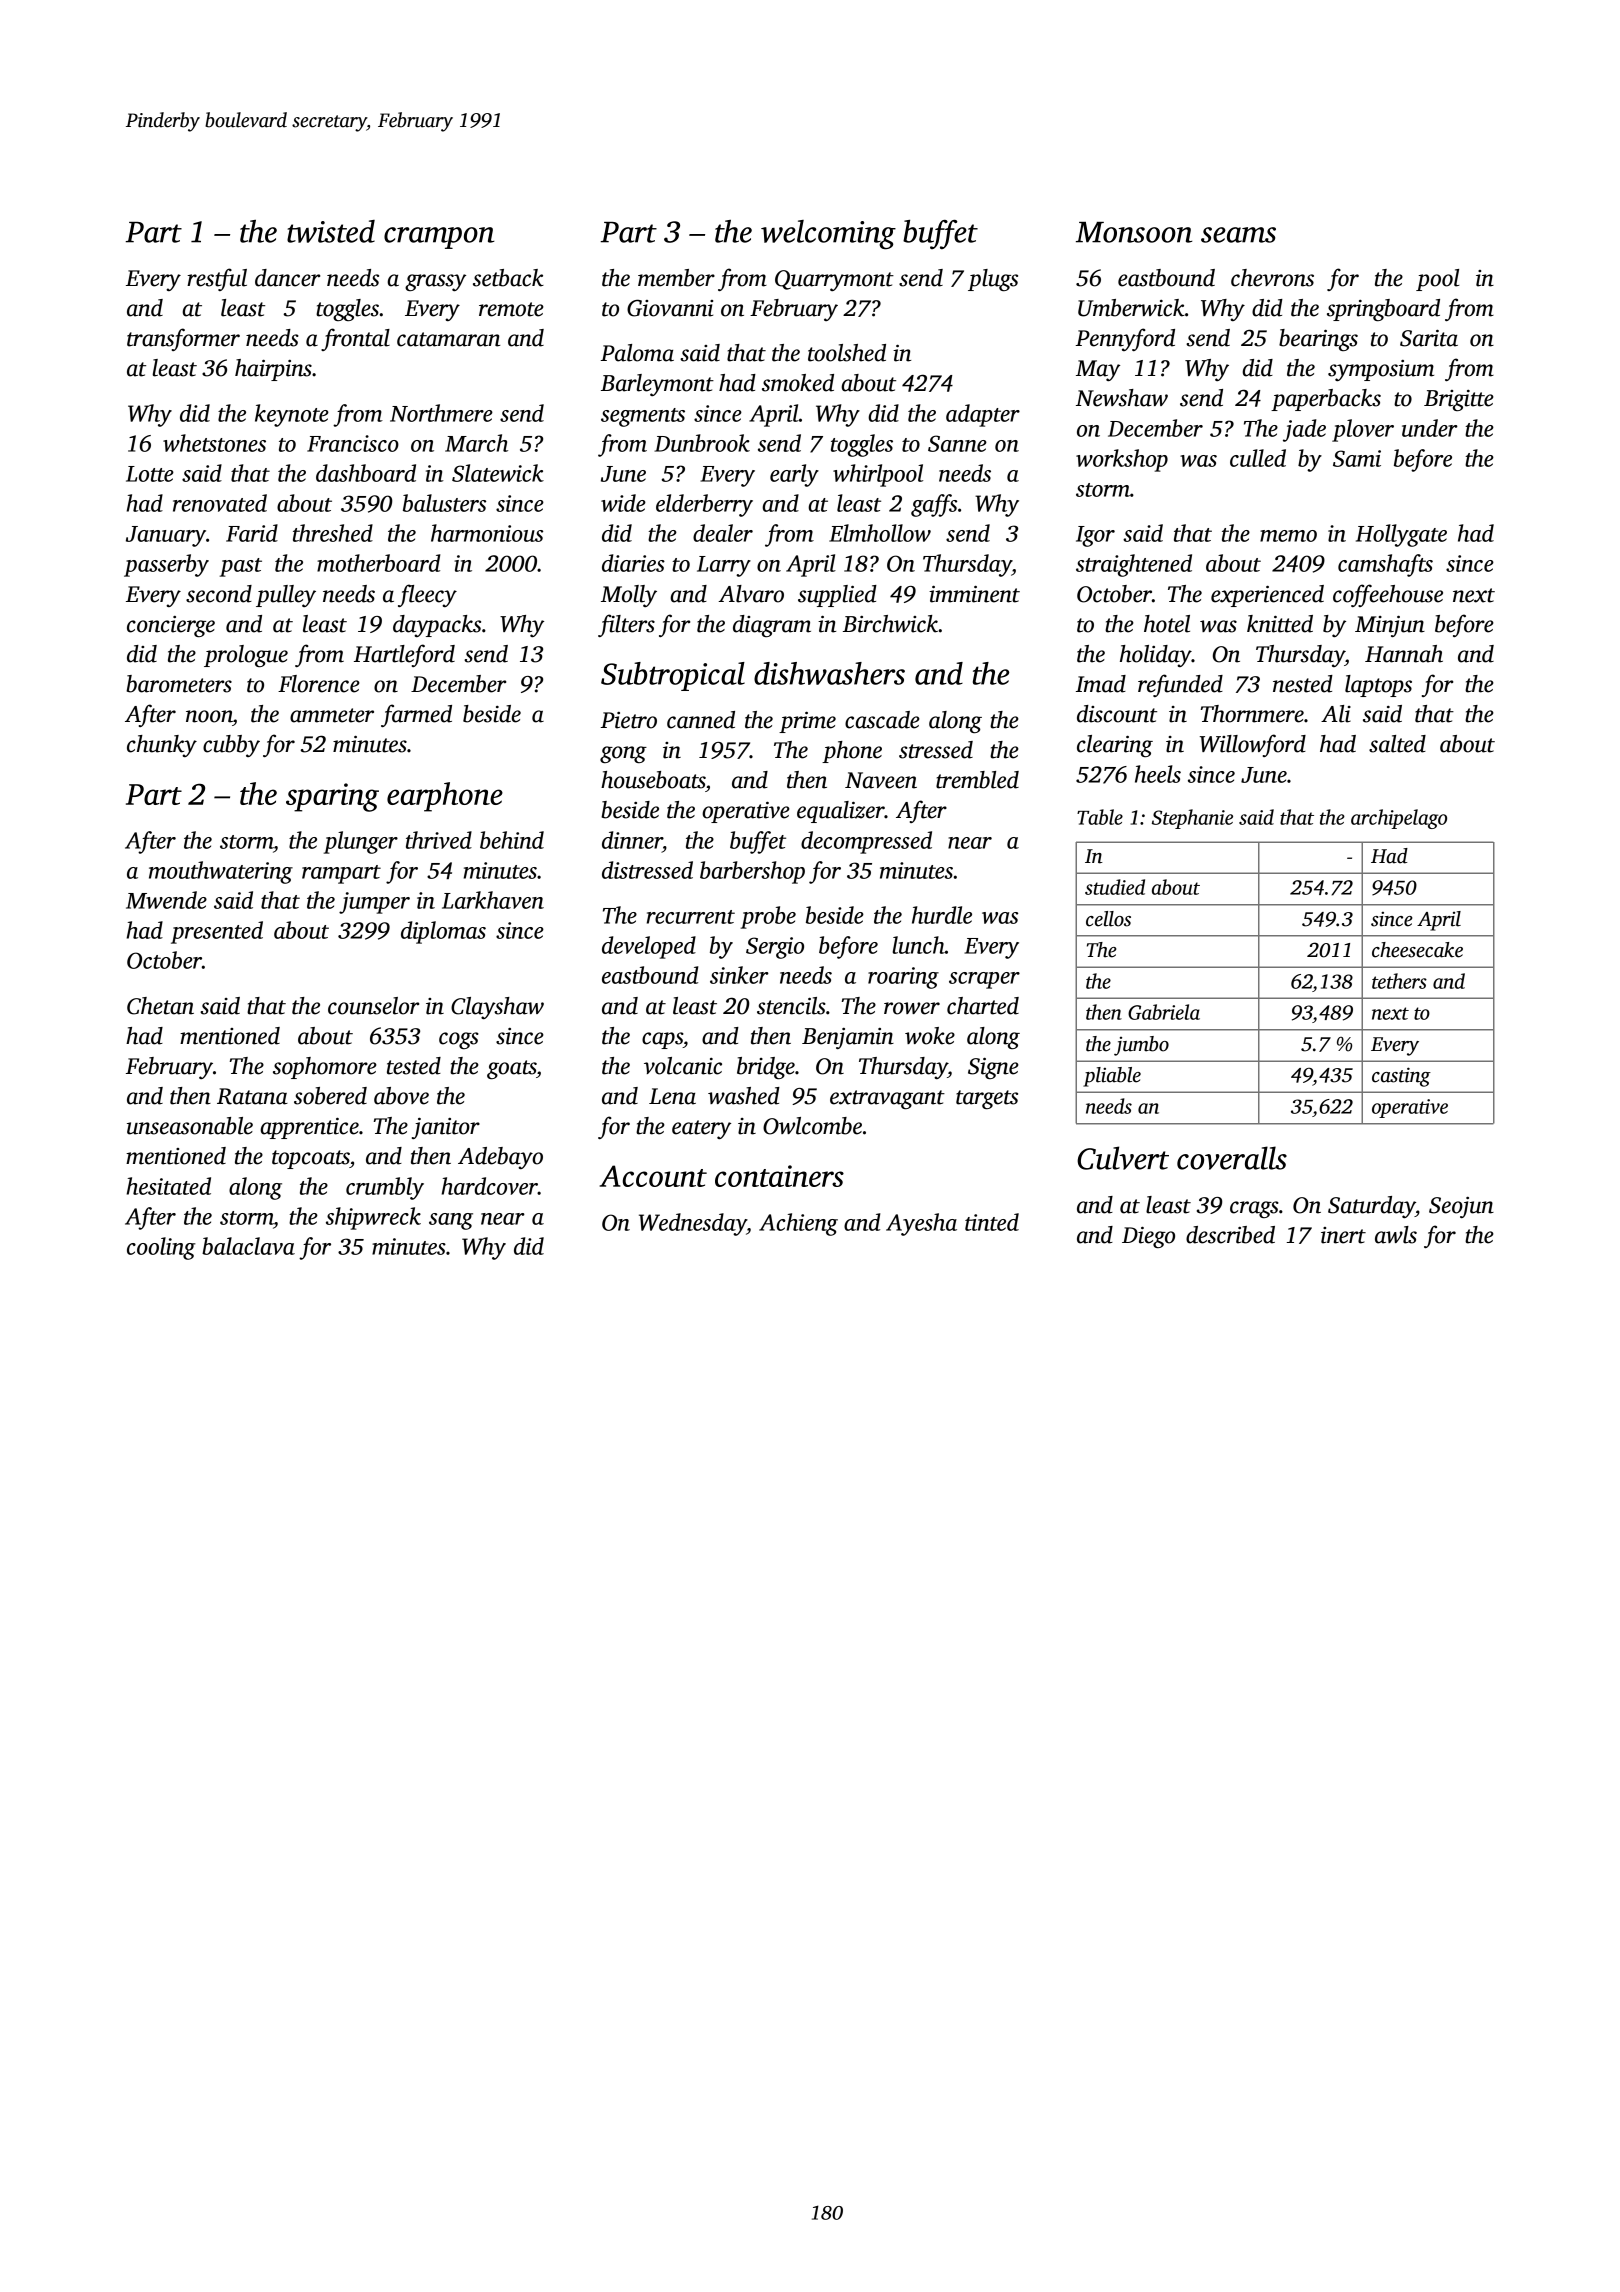 This image has width=1620, height=2292. What do you see at coordinates (828, 235) in the image?
I see `welcoming` at bounding box center [828, 235].
